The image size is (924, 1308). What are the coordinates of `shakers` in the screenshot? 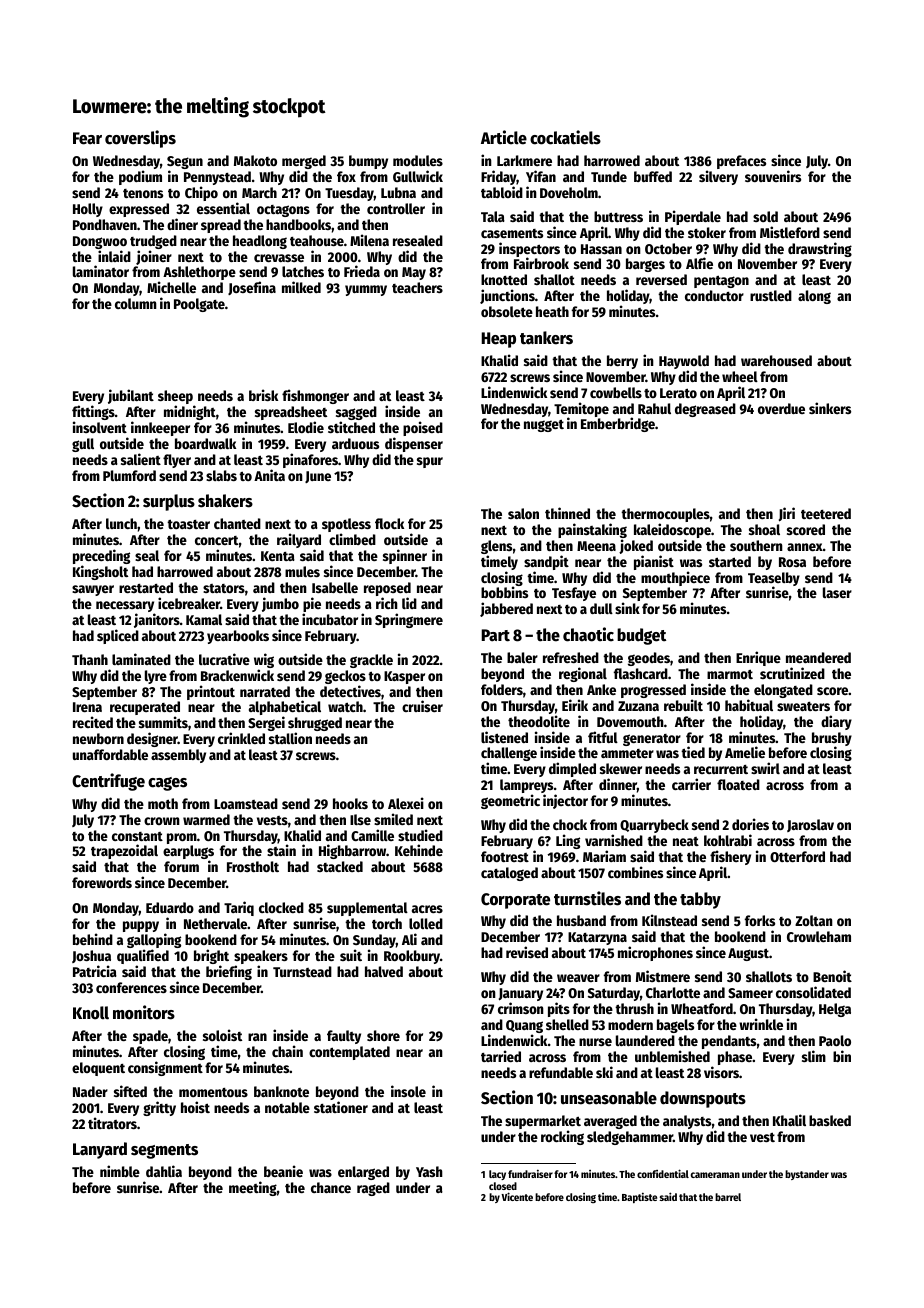 It's located at (225, 501).
